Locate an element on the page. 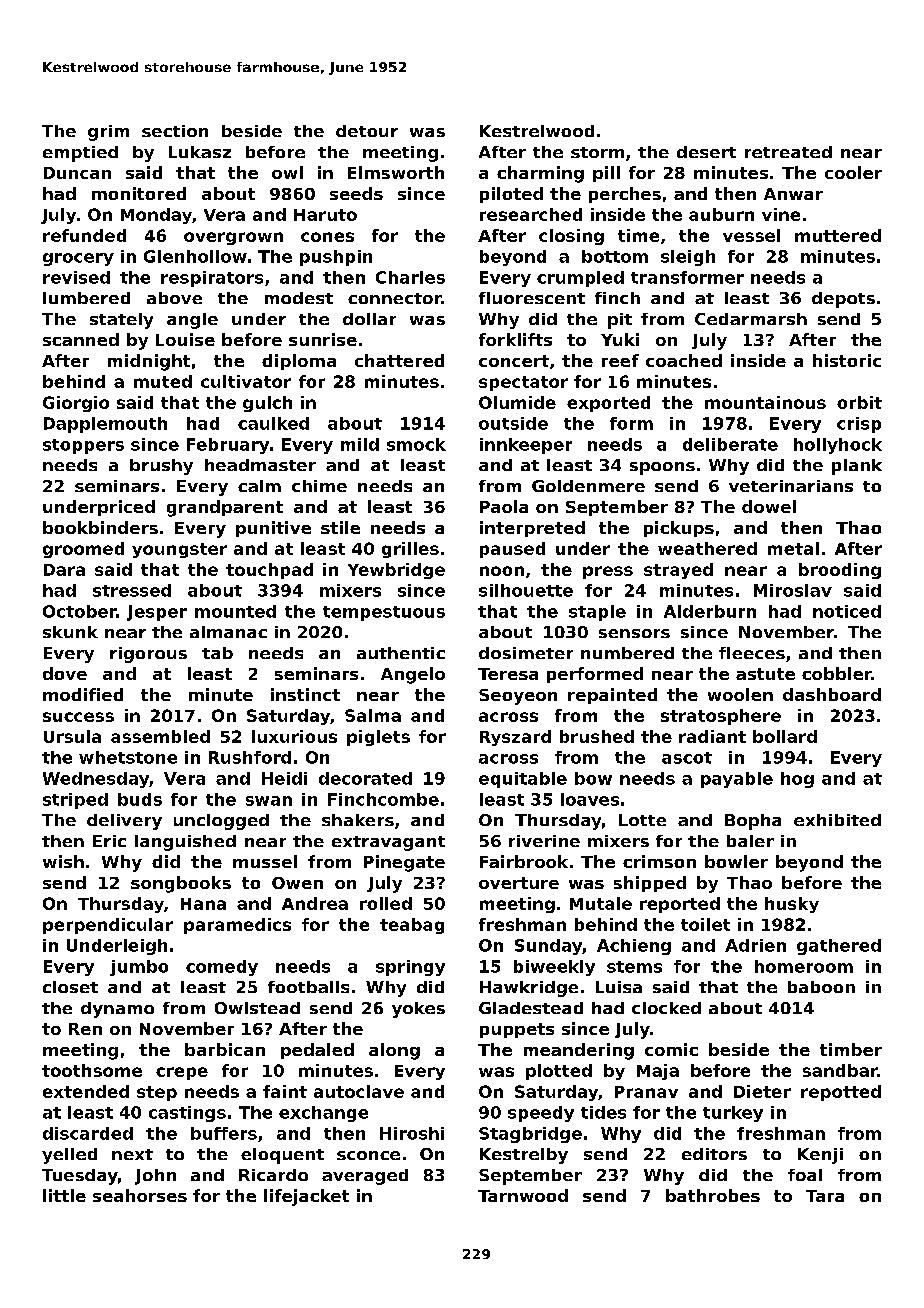  puppets is located at coordinates (517, 1030).
